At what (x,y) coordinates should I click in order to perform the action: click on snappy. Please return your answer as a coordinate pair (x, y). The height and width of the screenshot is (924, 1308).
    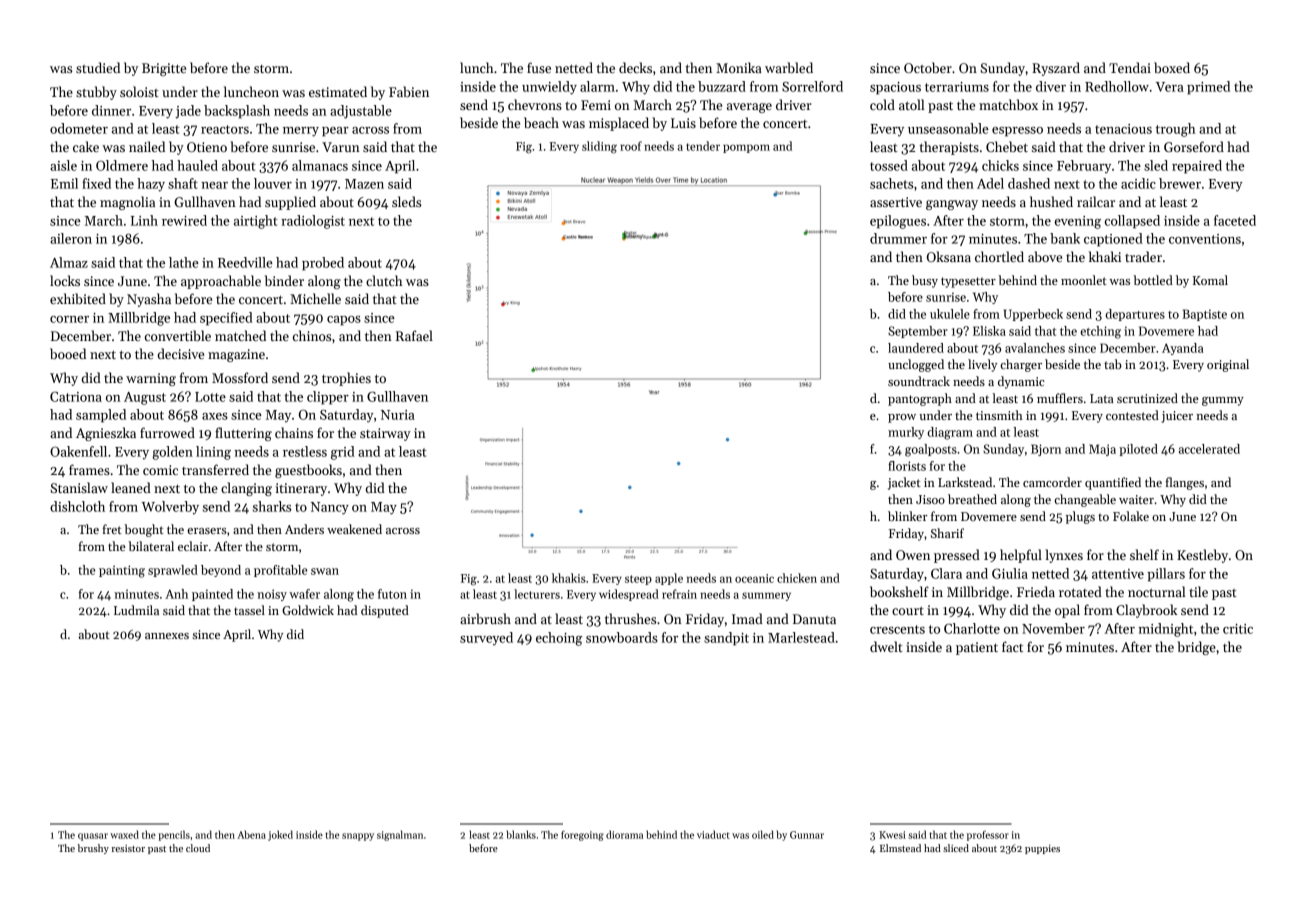
    Looking at the image, I should click on (358, 837).
